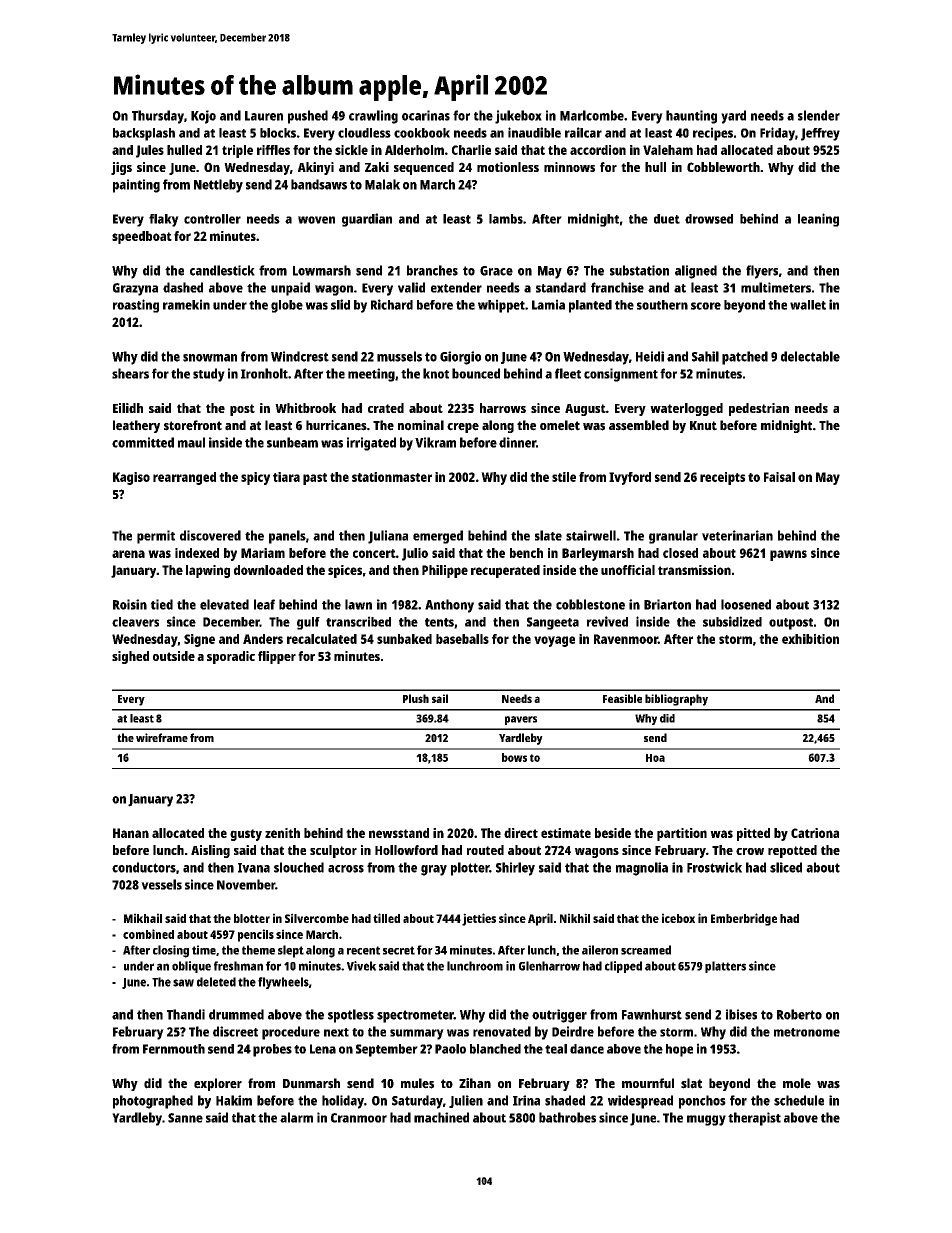 The image size is (952, 1233). What do you see at coordinates (246, 835) in the document?
I see `gusty` at bounding box center [246, 835].
